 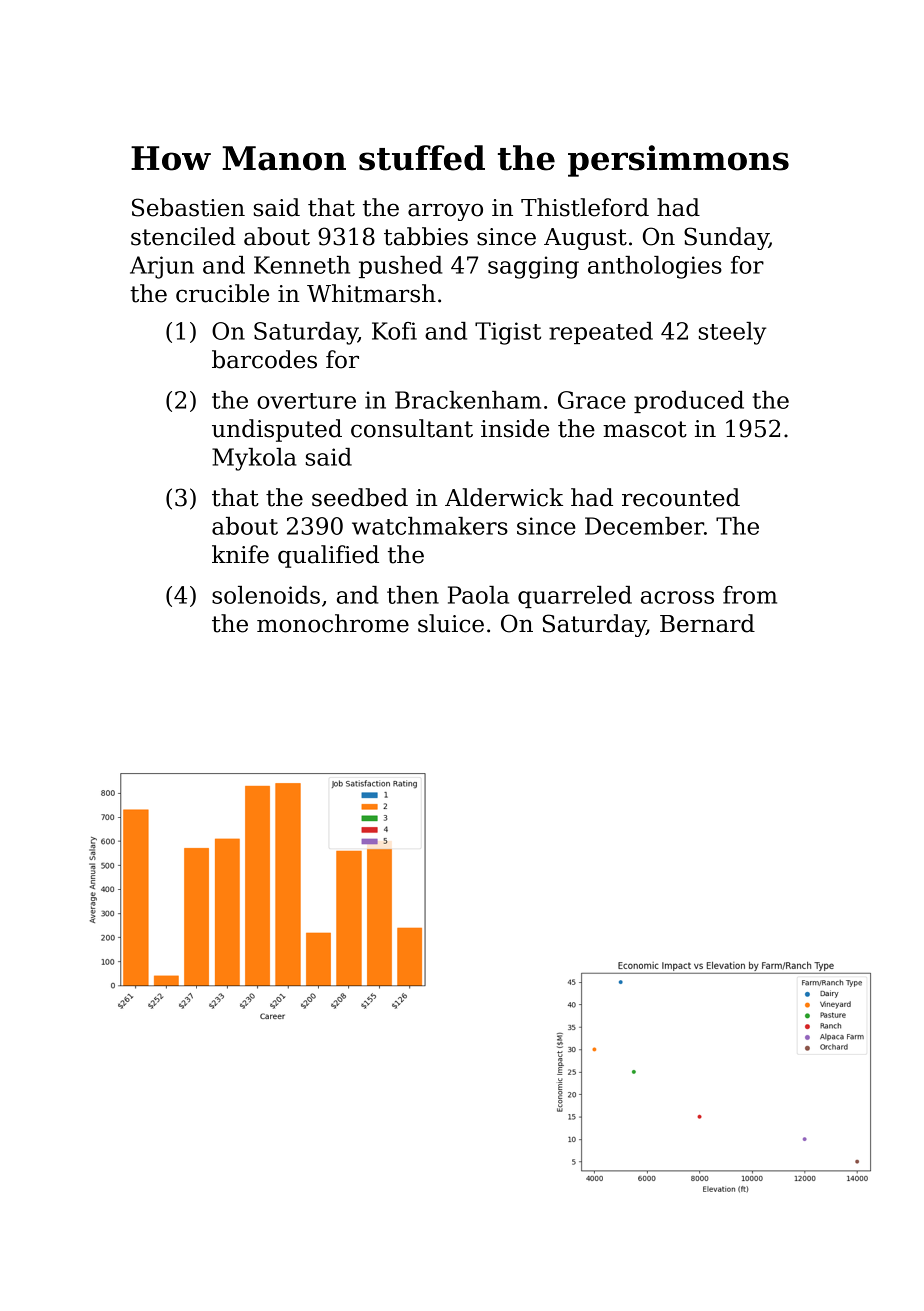 What do you see at coordinates (585, 207) in the screenshot?
I see `Thistleford` at bounding box center [585, 207].
